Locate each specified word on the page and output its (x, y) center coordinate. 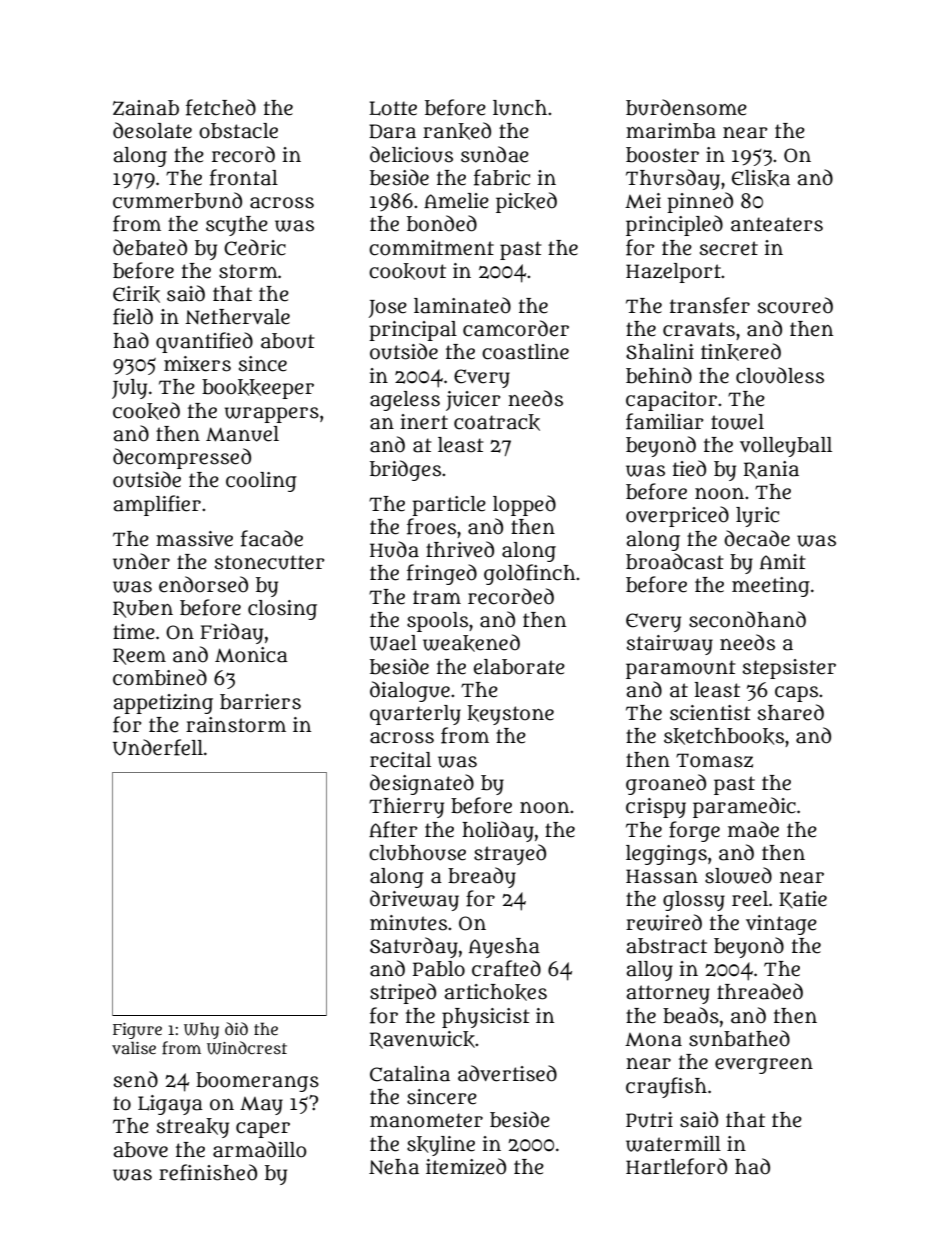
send (136, 1079)
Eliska (761, 178)
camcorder (516, 328)
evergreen (764, 1066)
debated (150, 247)
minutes (408, 923)
